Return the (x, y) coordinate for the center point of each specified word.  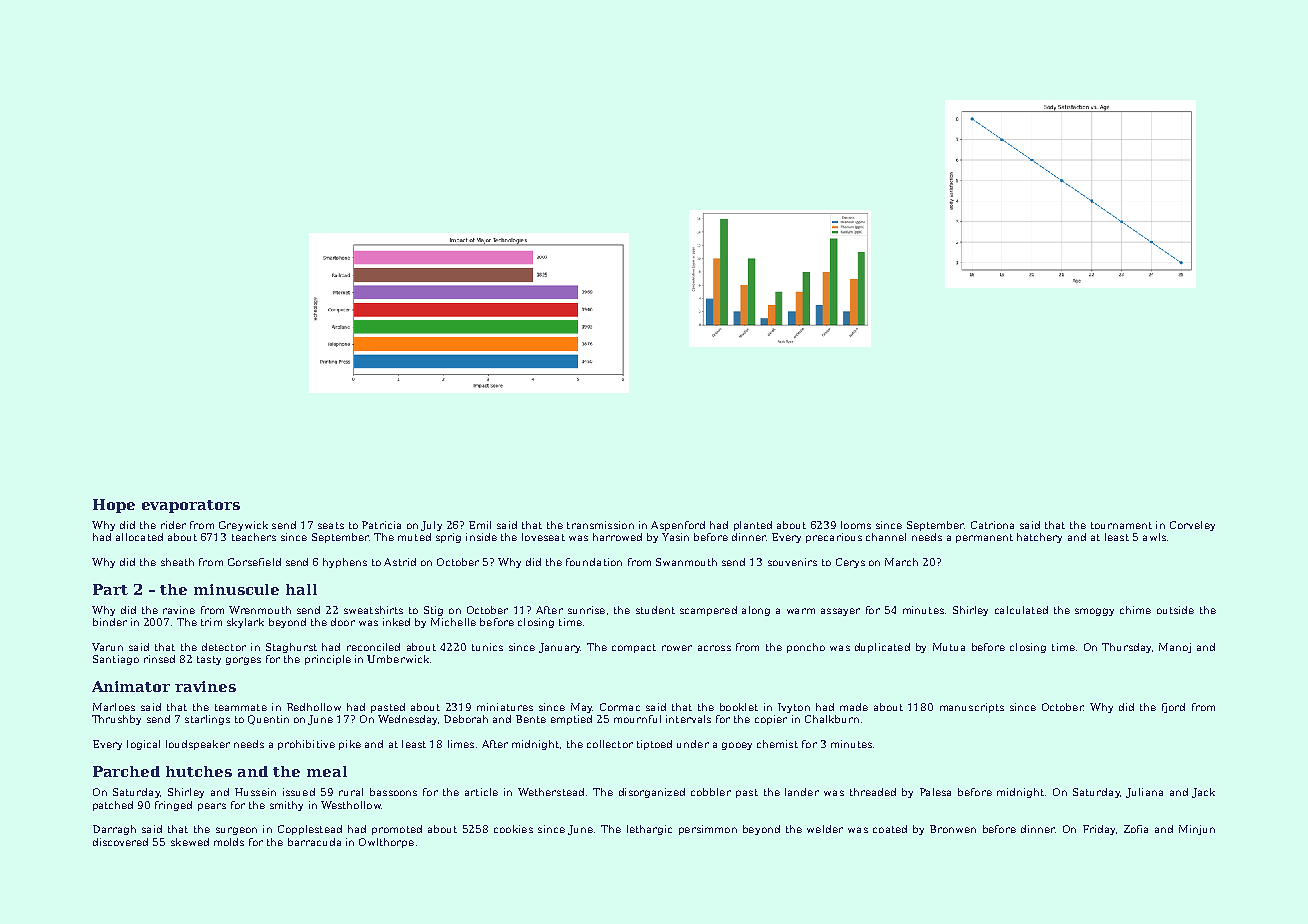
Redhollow (314, 707)
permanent (984, 538)
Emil (480, 525)
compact (634, 648)
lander (802, 792)
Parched (126, 771)
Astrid (400, 562)
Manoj (1175, 648)
